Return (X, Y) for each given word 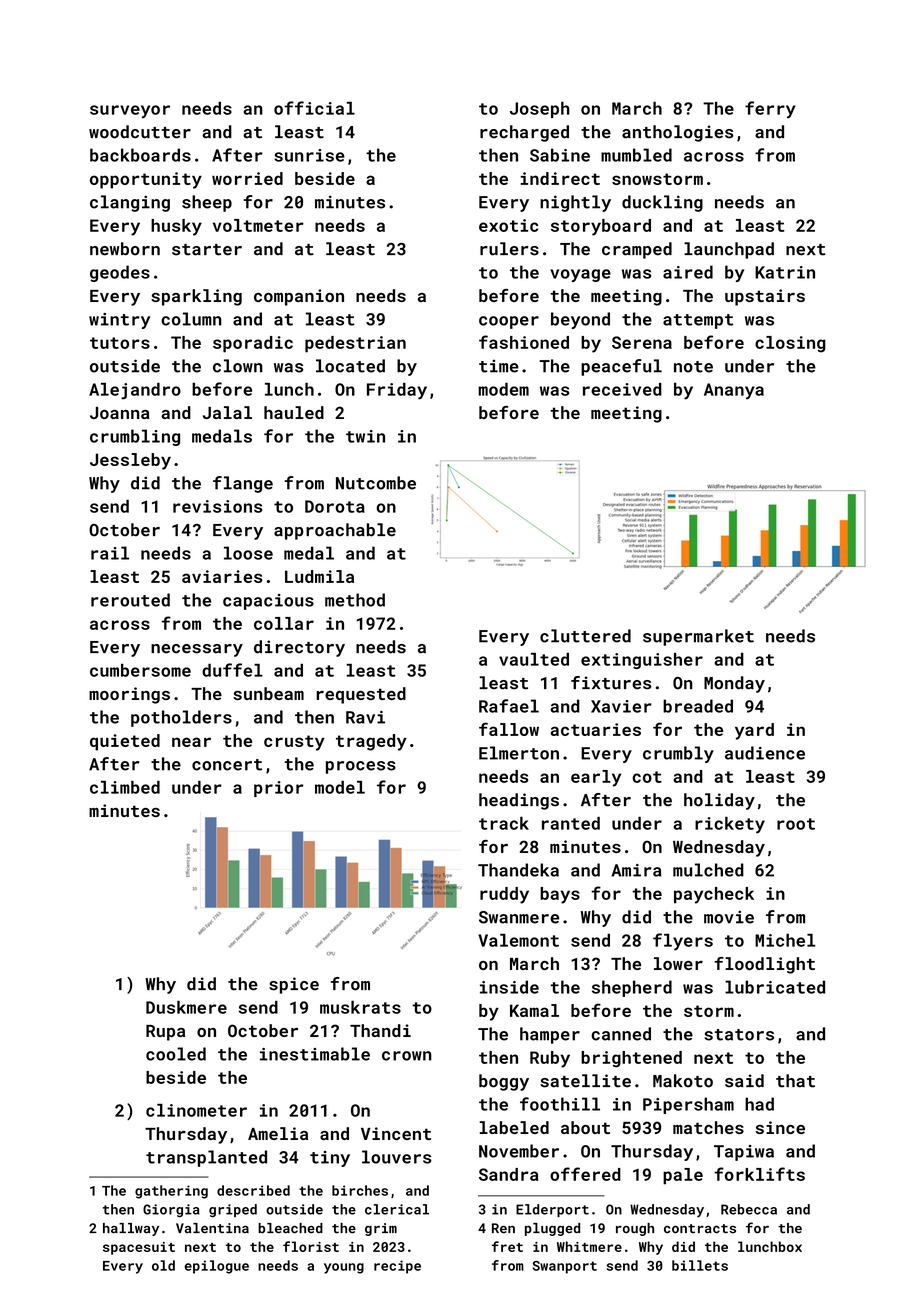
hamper (550, 1035)
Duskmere (186, 1007)
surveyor (130, 112)
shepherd (632, 988)
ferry (770, 109)
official (314, 108)
